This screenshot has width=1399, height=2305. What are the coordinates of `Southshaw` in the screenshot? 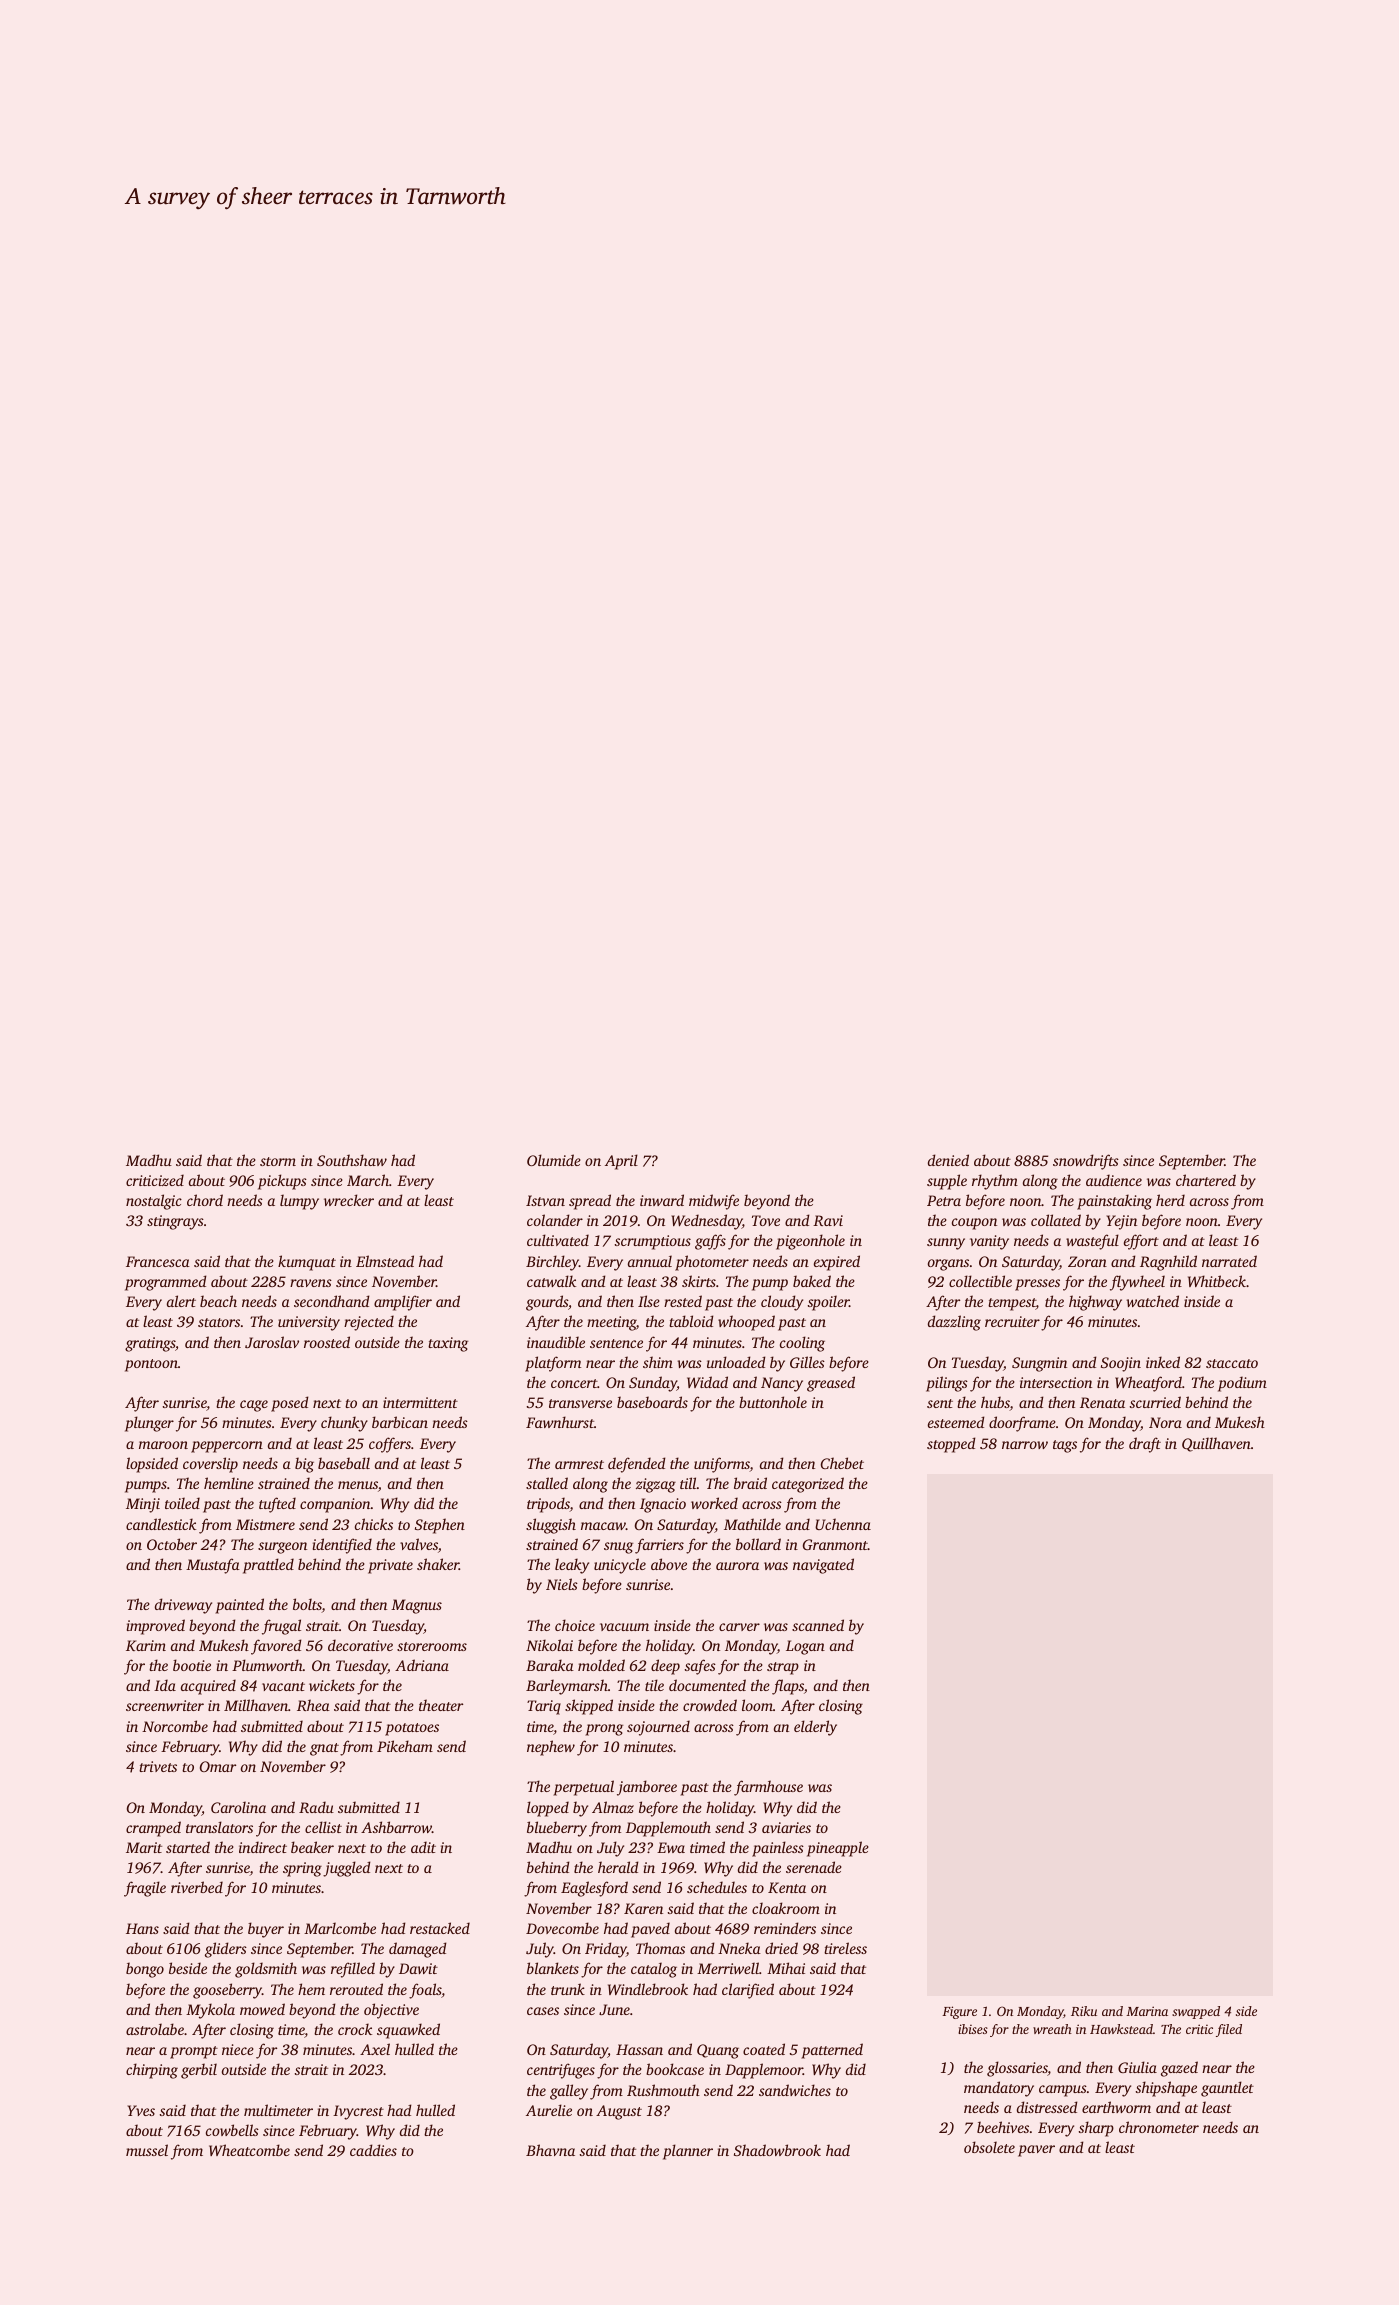 It's located at (352, 1160).
